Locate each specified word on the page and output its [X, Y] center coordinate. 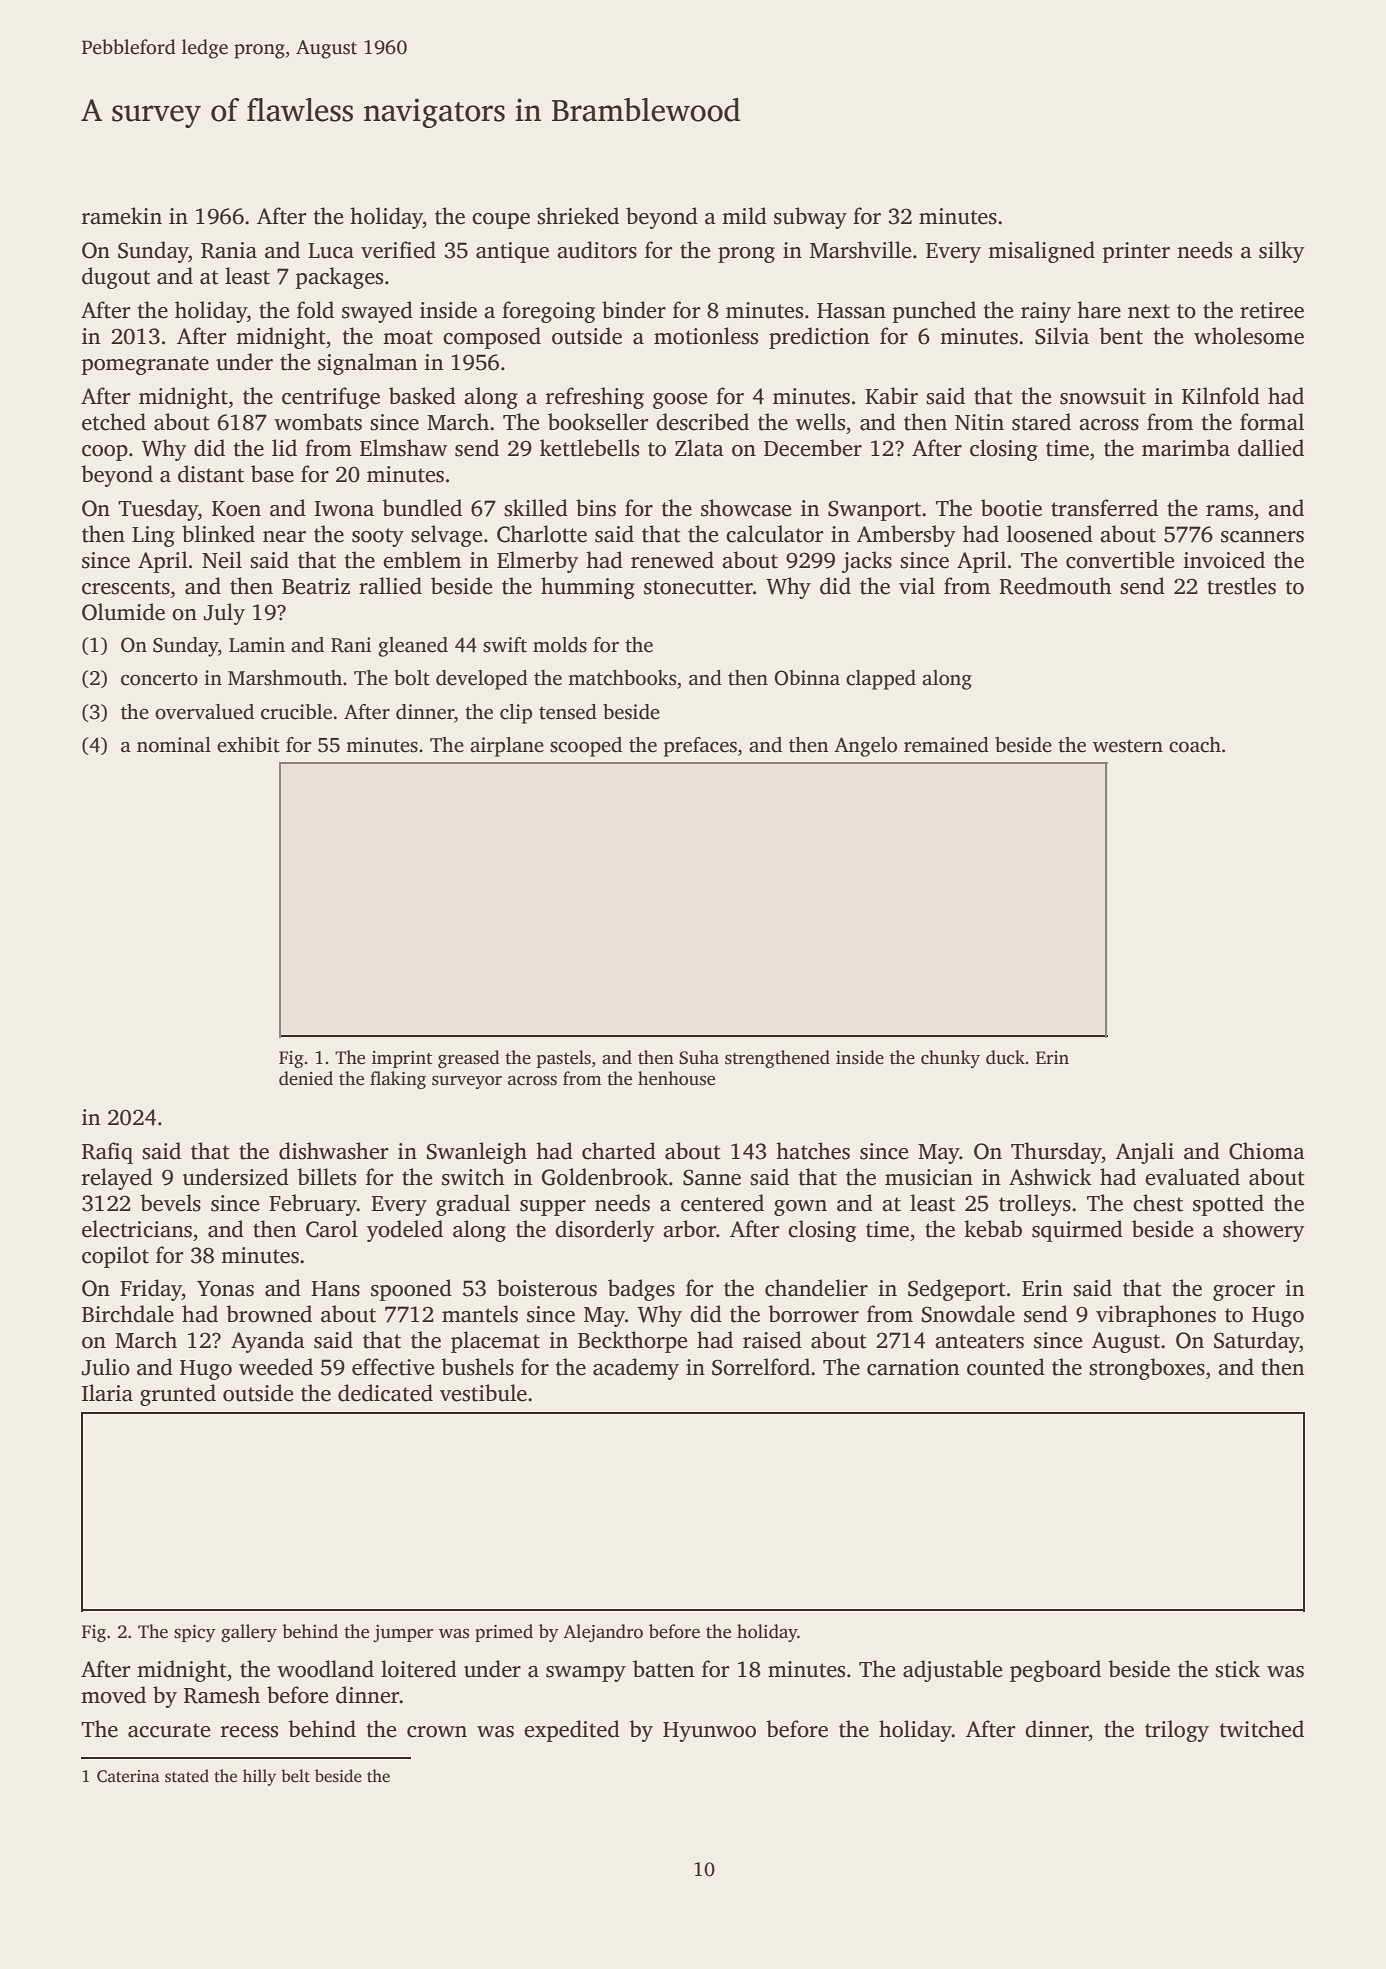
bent [1121, 336]
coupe [501, 221]
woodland [325, 1669]
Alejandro [603, 1633]
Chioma [1267, 1151]
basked [422, 396]
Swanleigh [477, 1153]
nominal [174, 745]
